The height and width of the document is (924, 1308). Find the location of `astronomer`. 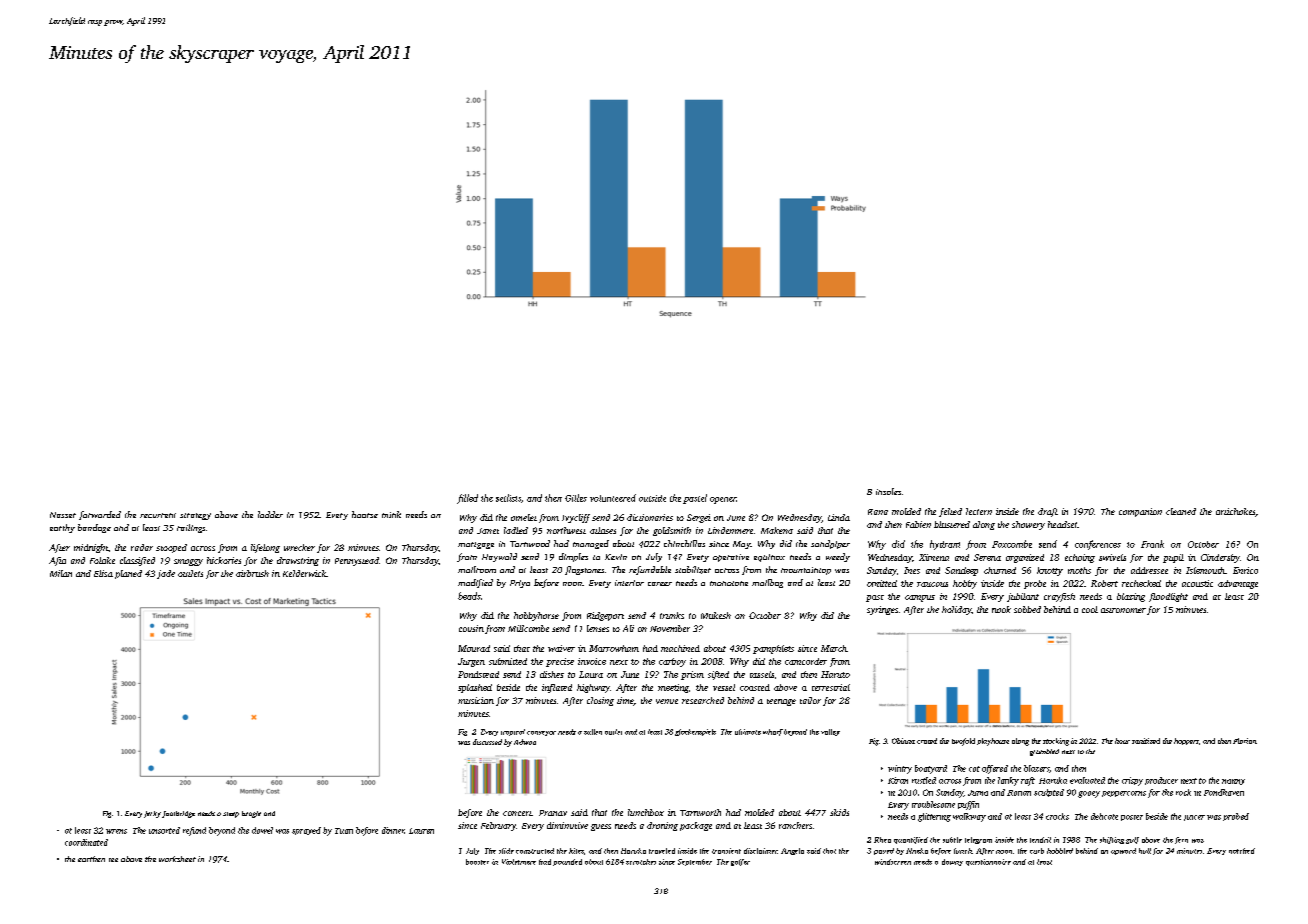

astronomer is located at coordinates (1123, 610).
